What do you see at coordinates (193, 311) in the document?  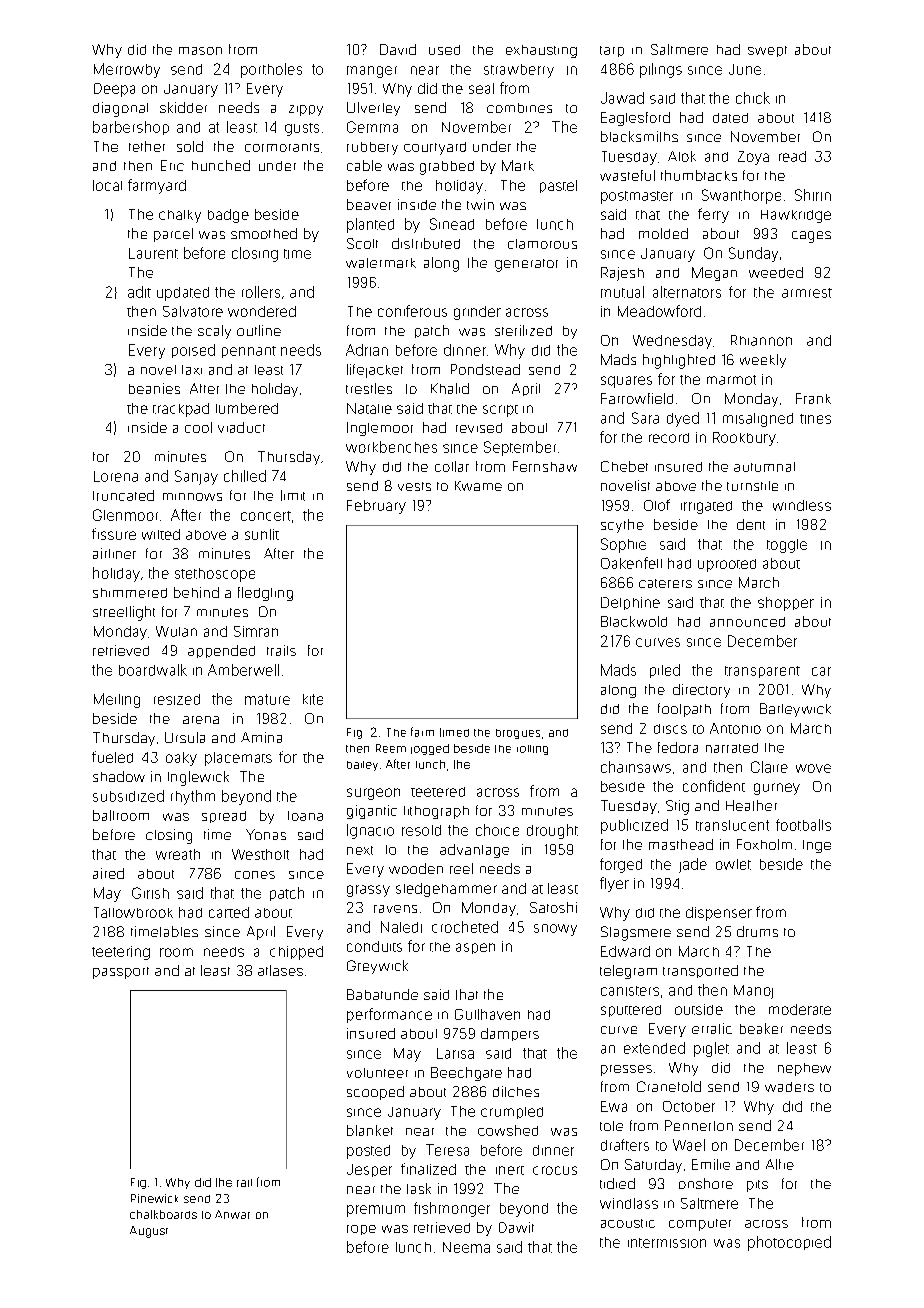 I see `Salvatore` at bounding box center [193, 311].
